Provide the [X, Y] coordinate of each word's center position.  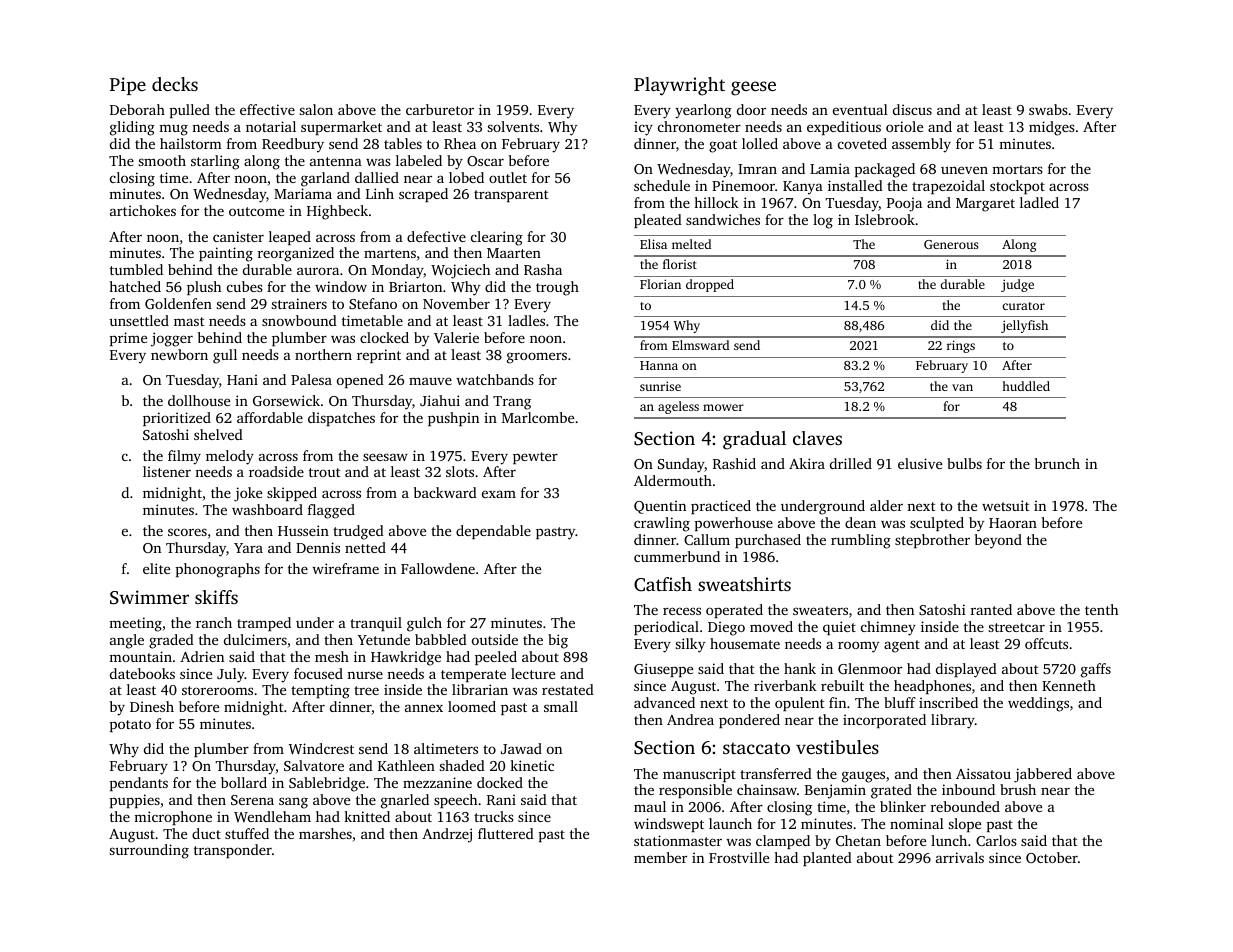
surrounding [149, 851]
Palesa [311, 379]
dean [860, 522]
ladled [1039, 202]
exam [499, 494]
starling [215, 162]
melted [691, 244]
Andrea [690, 719]
